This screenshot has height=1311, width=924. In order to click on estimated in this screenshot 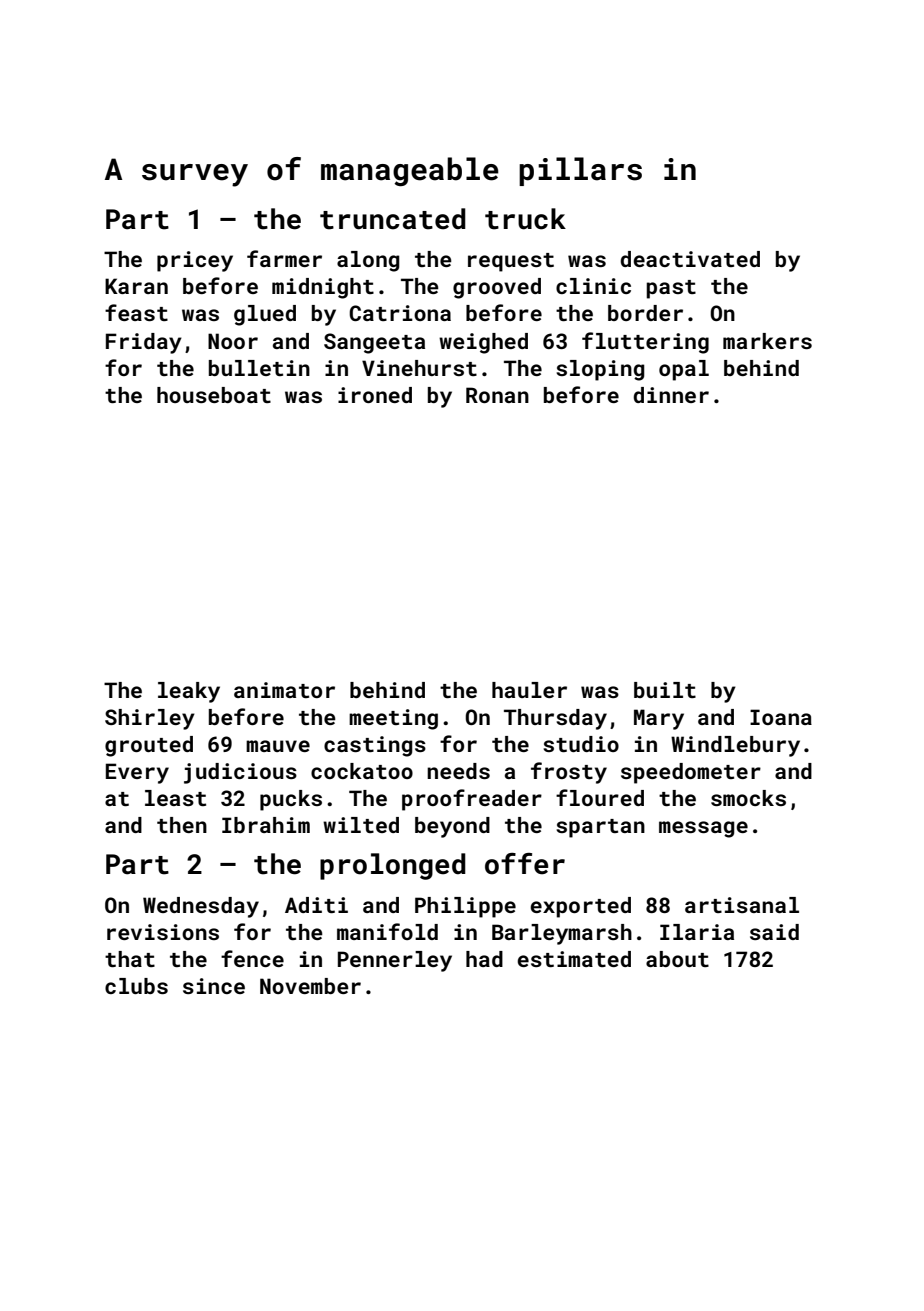, I will do `click(574, 959)`.
